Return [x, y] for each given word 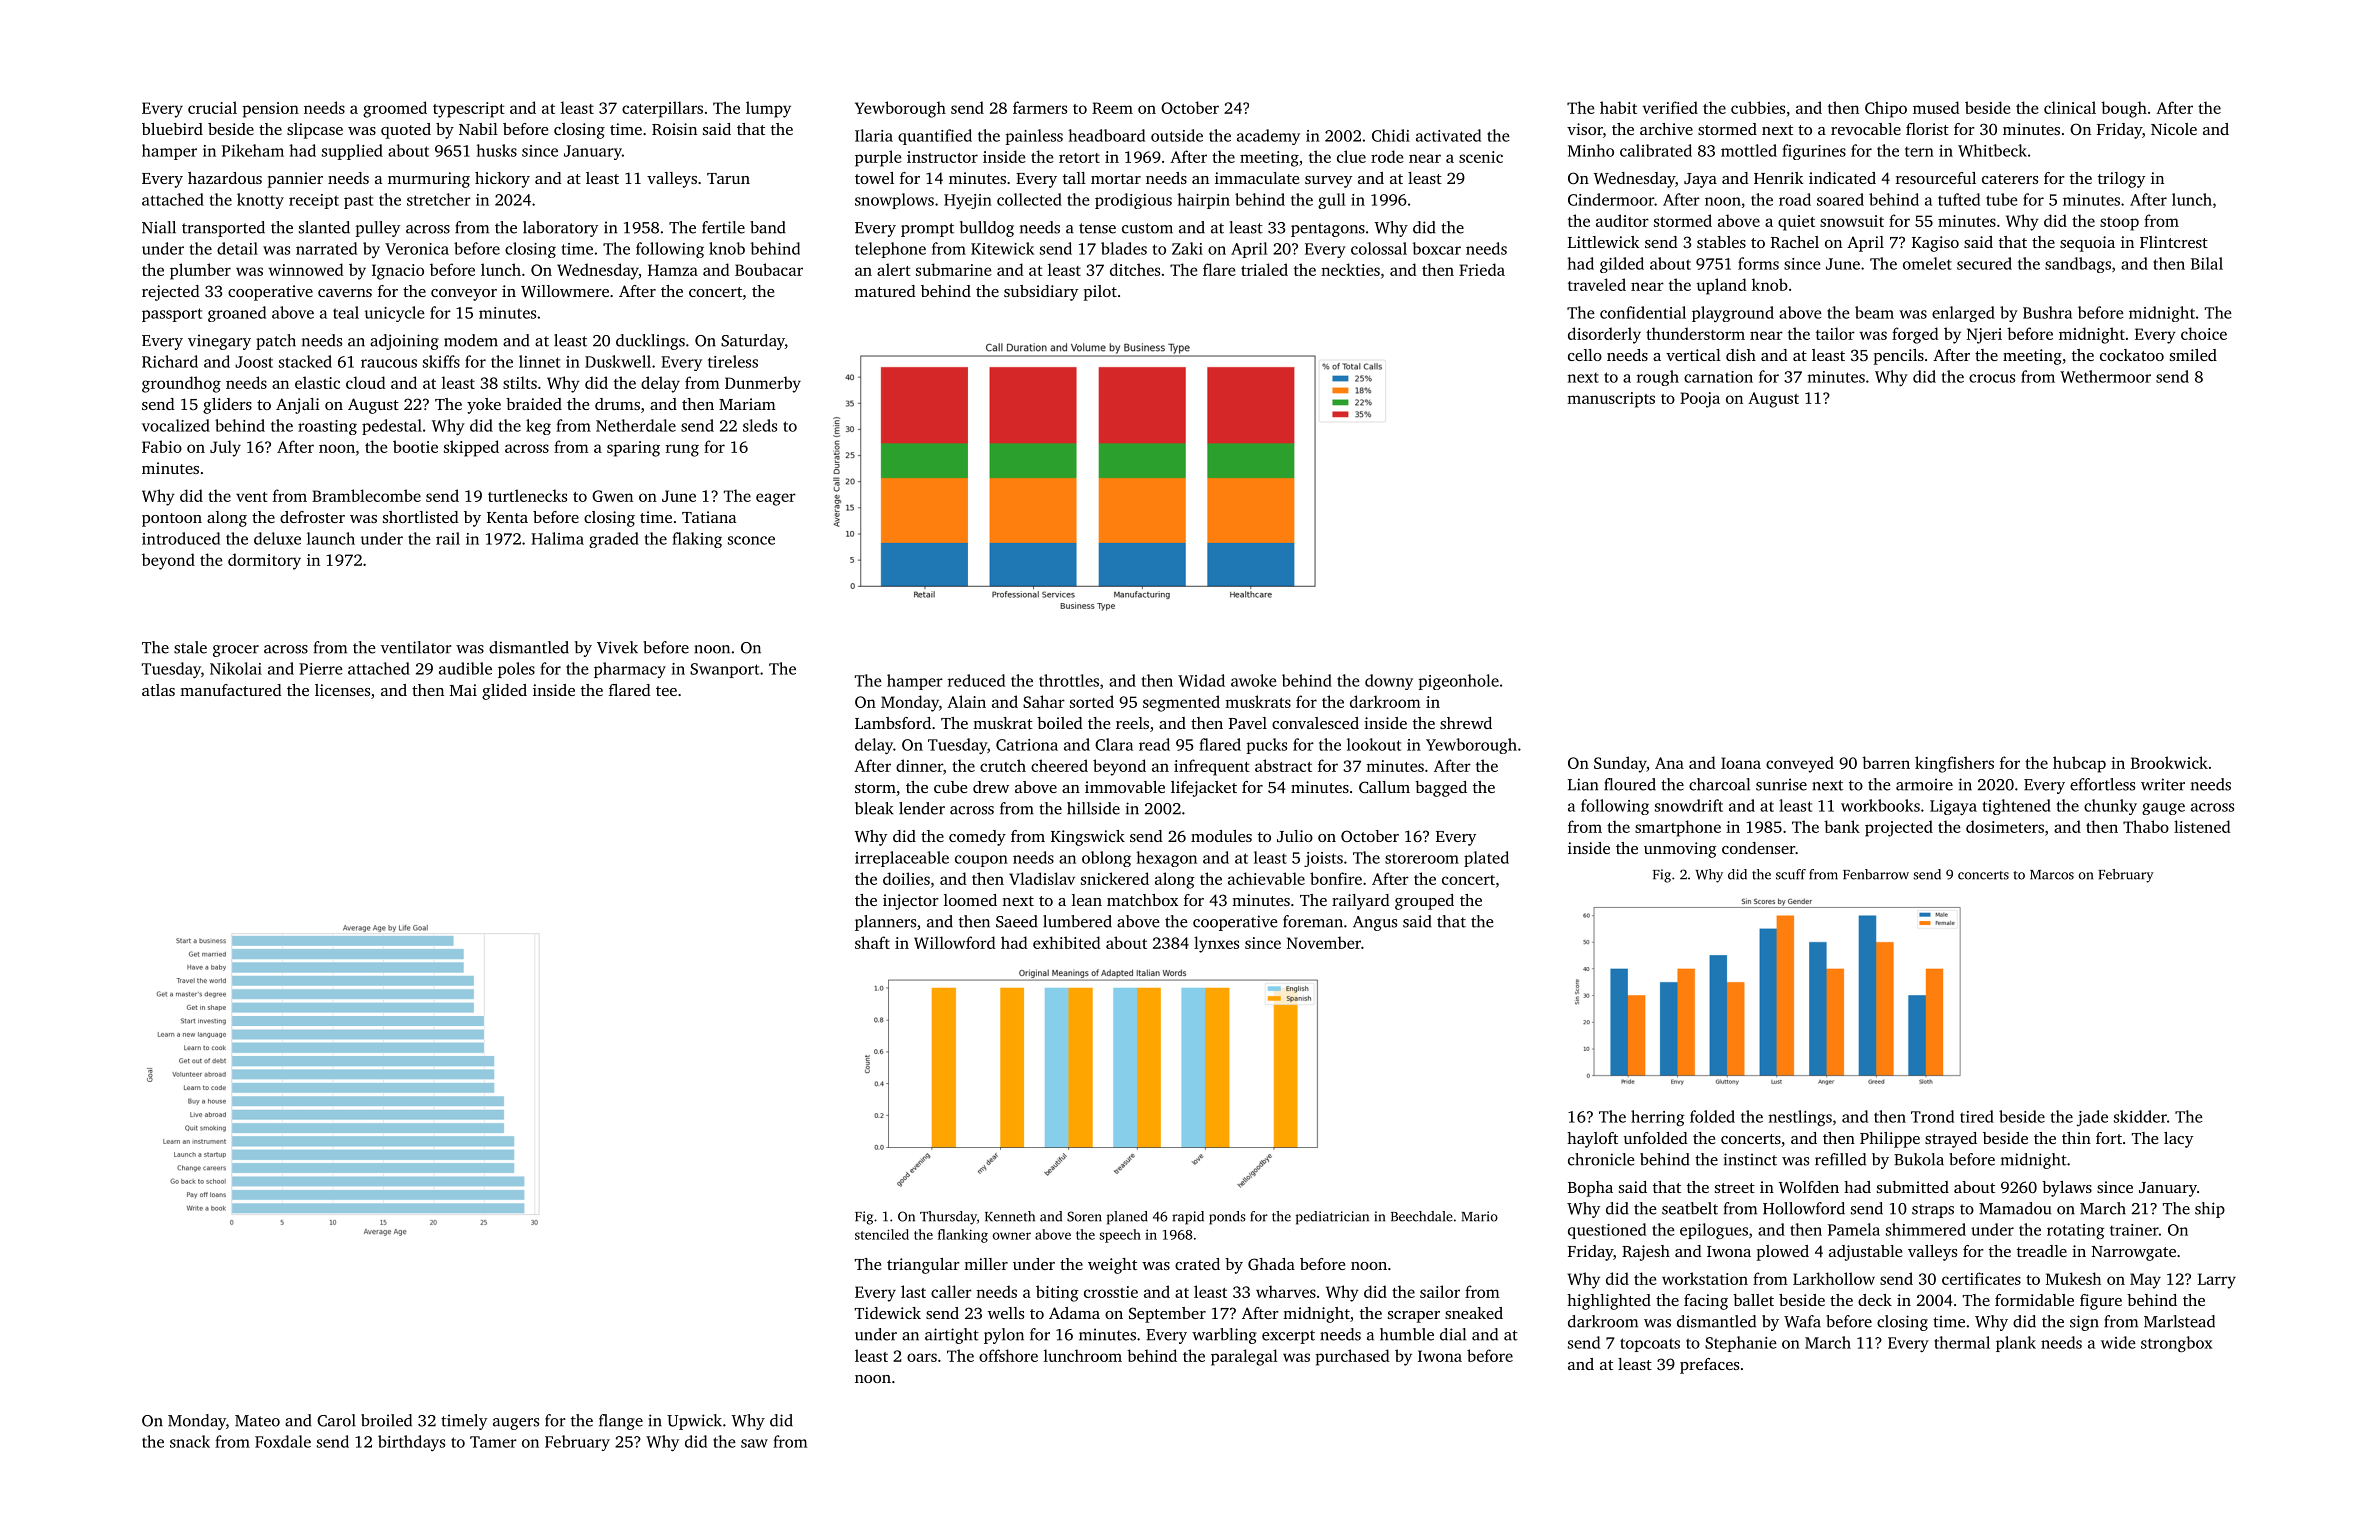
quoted [406, 131]
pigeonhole [1459, 682]
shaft [872, 942]
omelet [1927, 263]
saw [754, 1443]
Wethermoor [2105, 376]
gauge [2163, 809]
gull [1331, 201]
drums [617, 404]
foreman [1313, 921]
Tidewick [888, 1313]
